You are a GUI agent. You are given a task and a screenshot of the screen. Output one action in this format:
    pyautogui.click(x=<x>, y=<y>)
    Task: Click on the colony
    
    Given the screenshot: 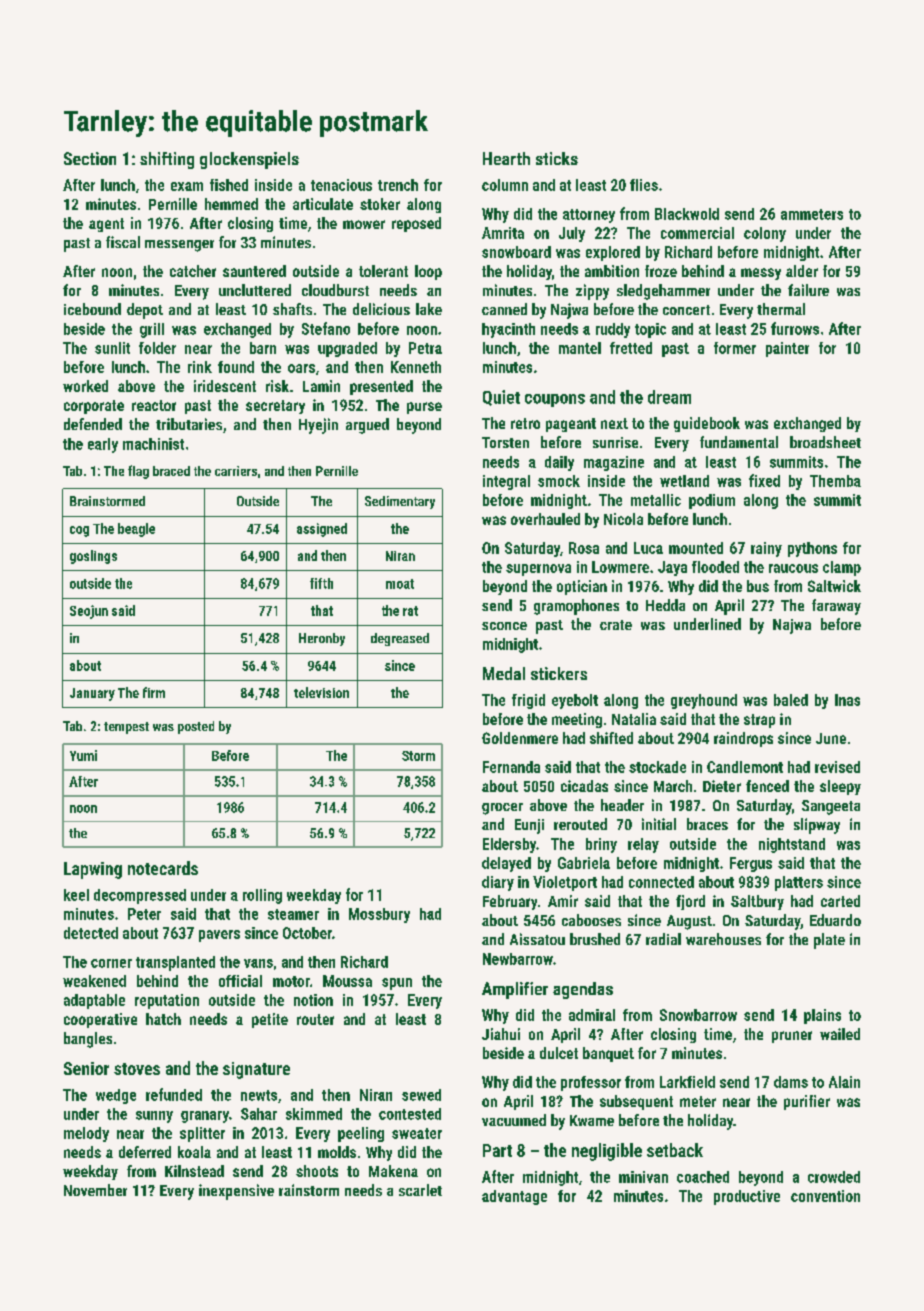 What is the action you would take?
    pyautogui.click(x=765, y=234)
